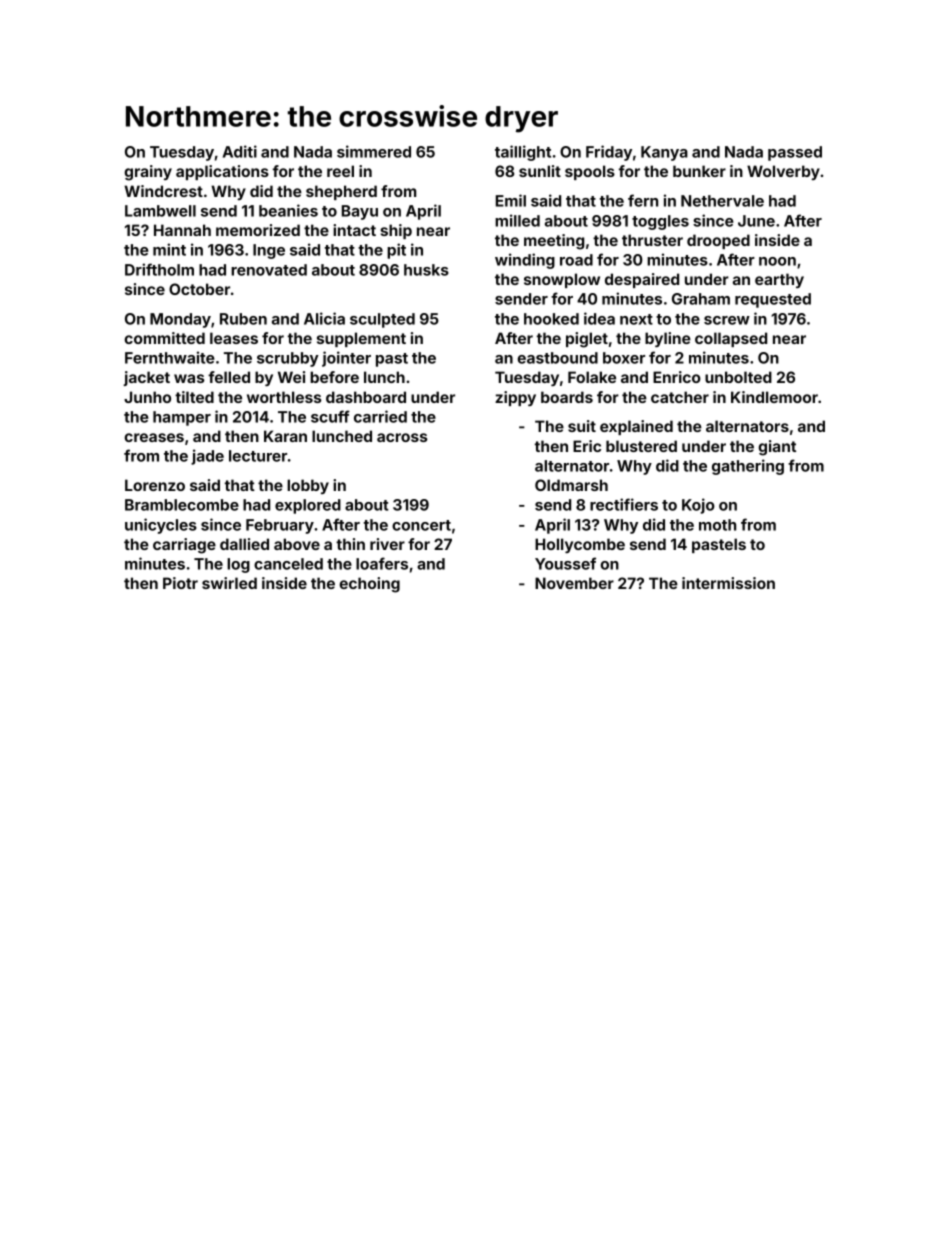 The width and height of the screenshot is (952, 1233). Describe the element at coordinates (243, 319) in the screenshot. I see `Ruben` at that location.
